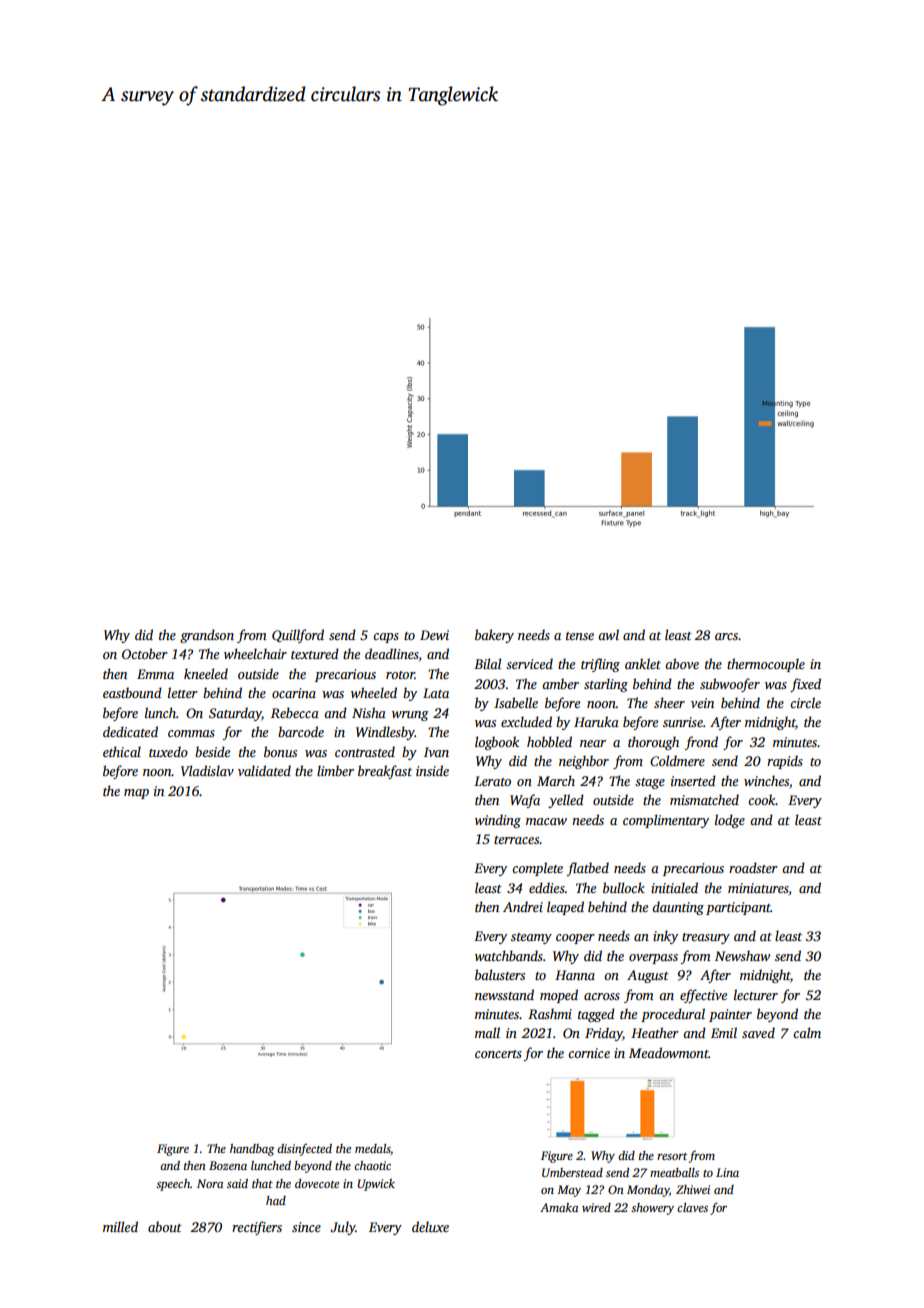 This image has height=1308, width=924. I want to click on participant, so click(738, 908).
